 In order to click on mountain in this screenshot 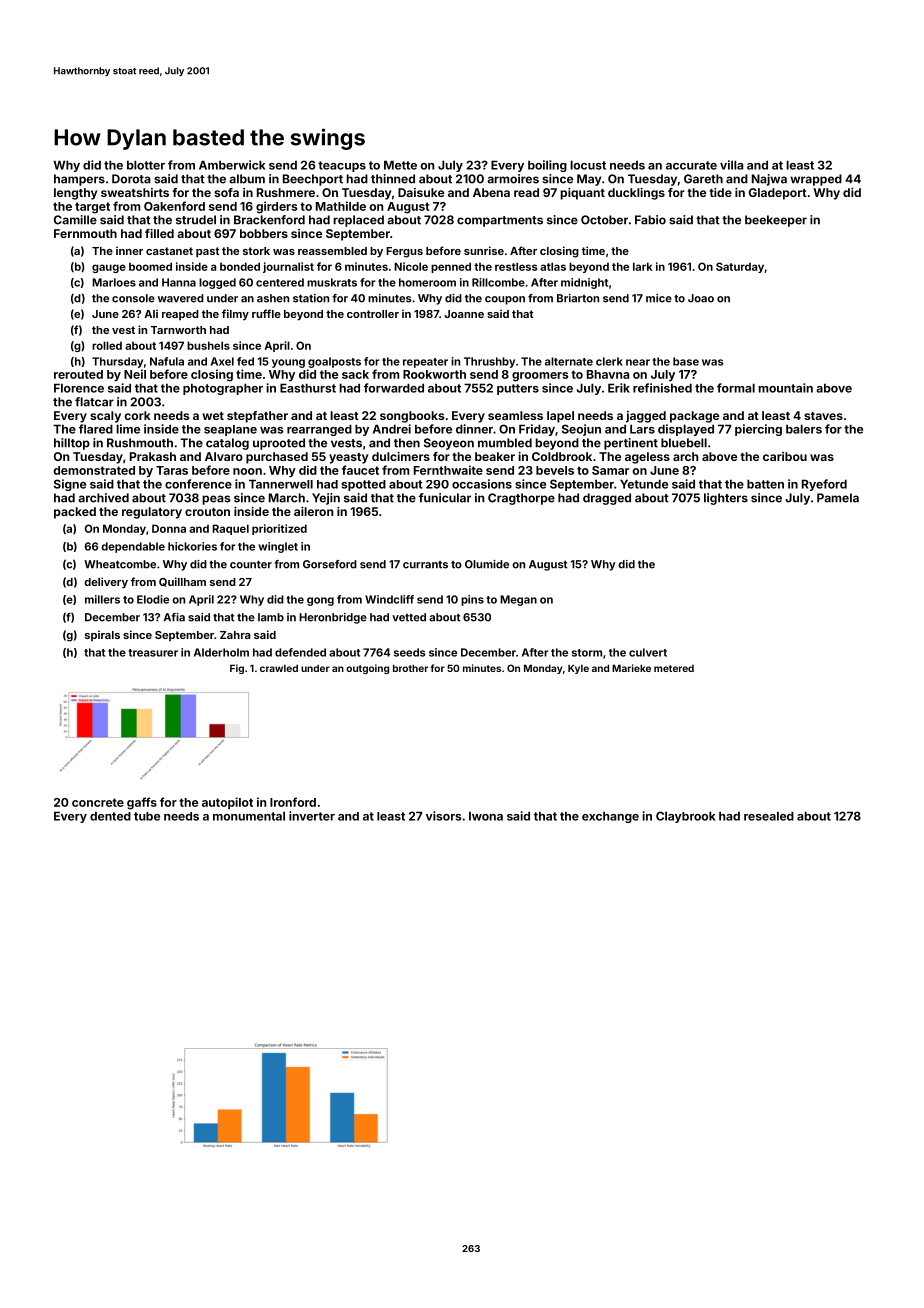, I will do `click(785, 388)`.
